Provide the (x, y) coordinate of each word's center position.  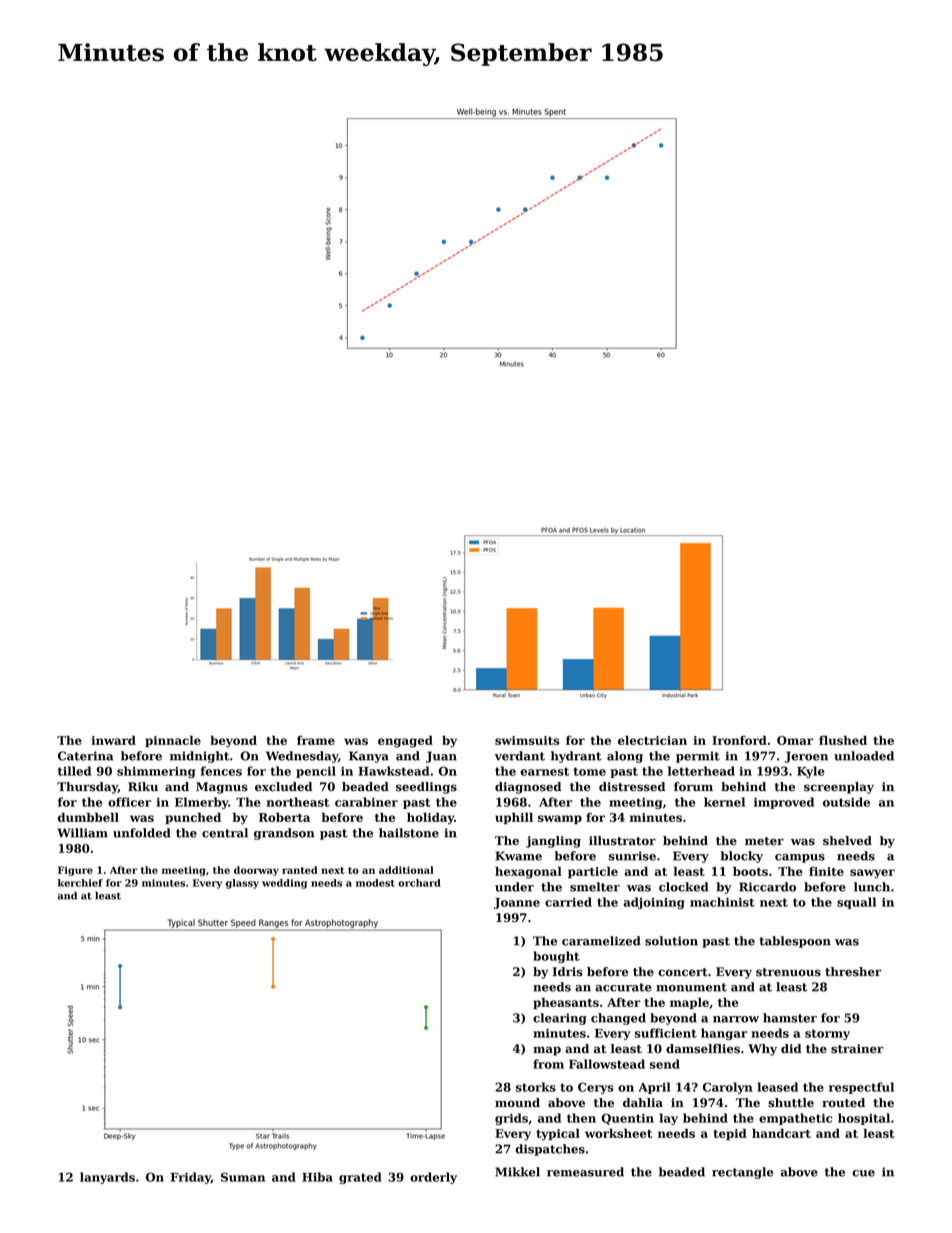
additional (406, 870)
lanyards (107, 1178)
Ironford (739, 740)
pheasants (566, 1003)
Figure (75, 871)
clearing (560, 1019)
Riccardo (767, 887)
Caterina (85, 756)
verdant (520, 756)
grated (360, 1178)
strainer (857, 1049)
